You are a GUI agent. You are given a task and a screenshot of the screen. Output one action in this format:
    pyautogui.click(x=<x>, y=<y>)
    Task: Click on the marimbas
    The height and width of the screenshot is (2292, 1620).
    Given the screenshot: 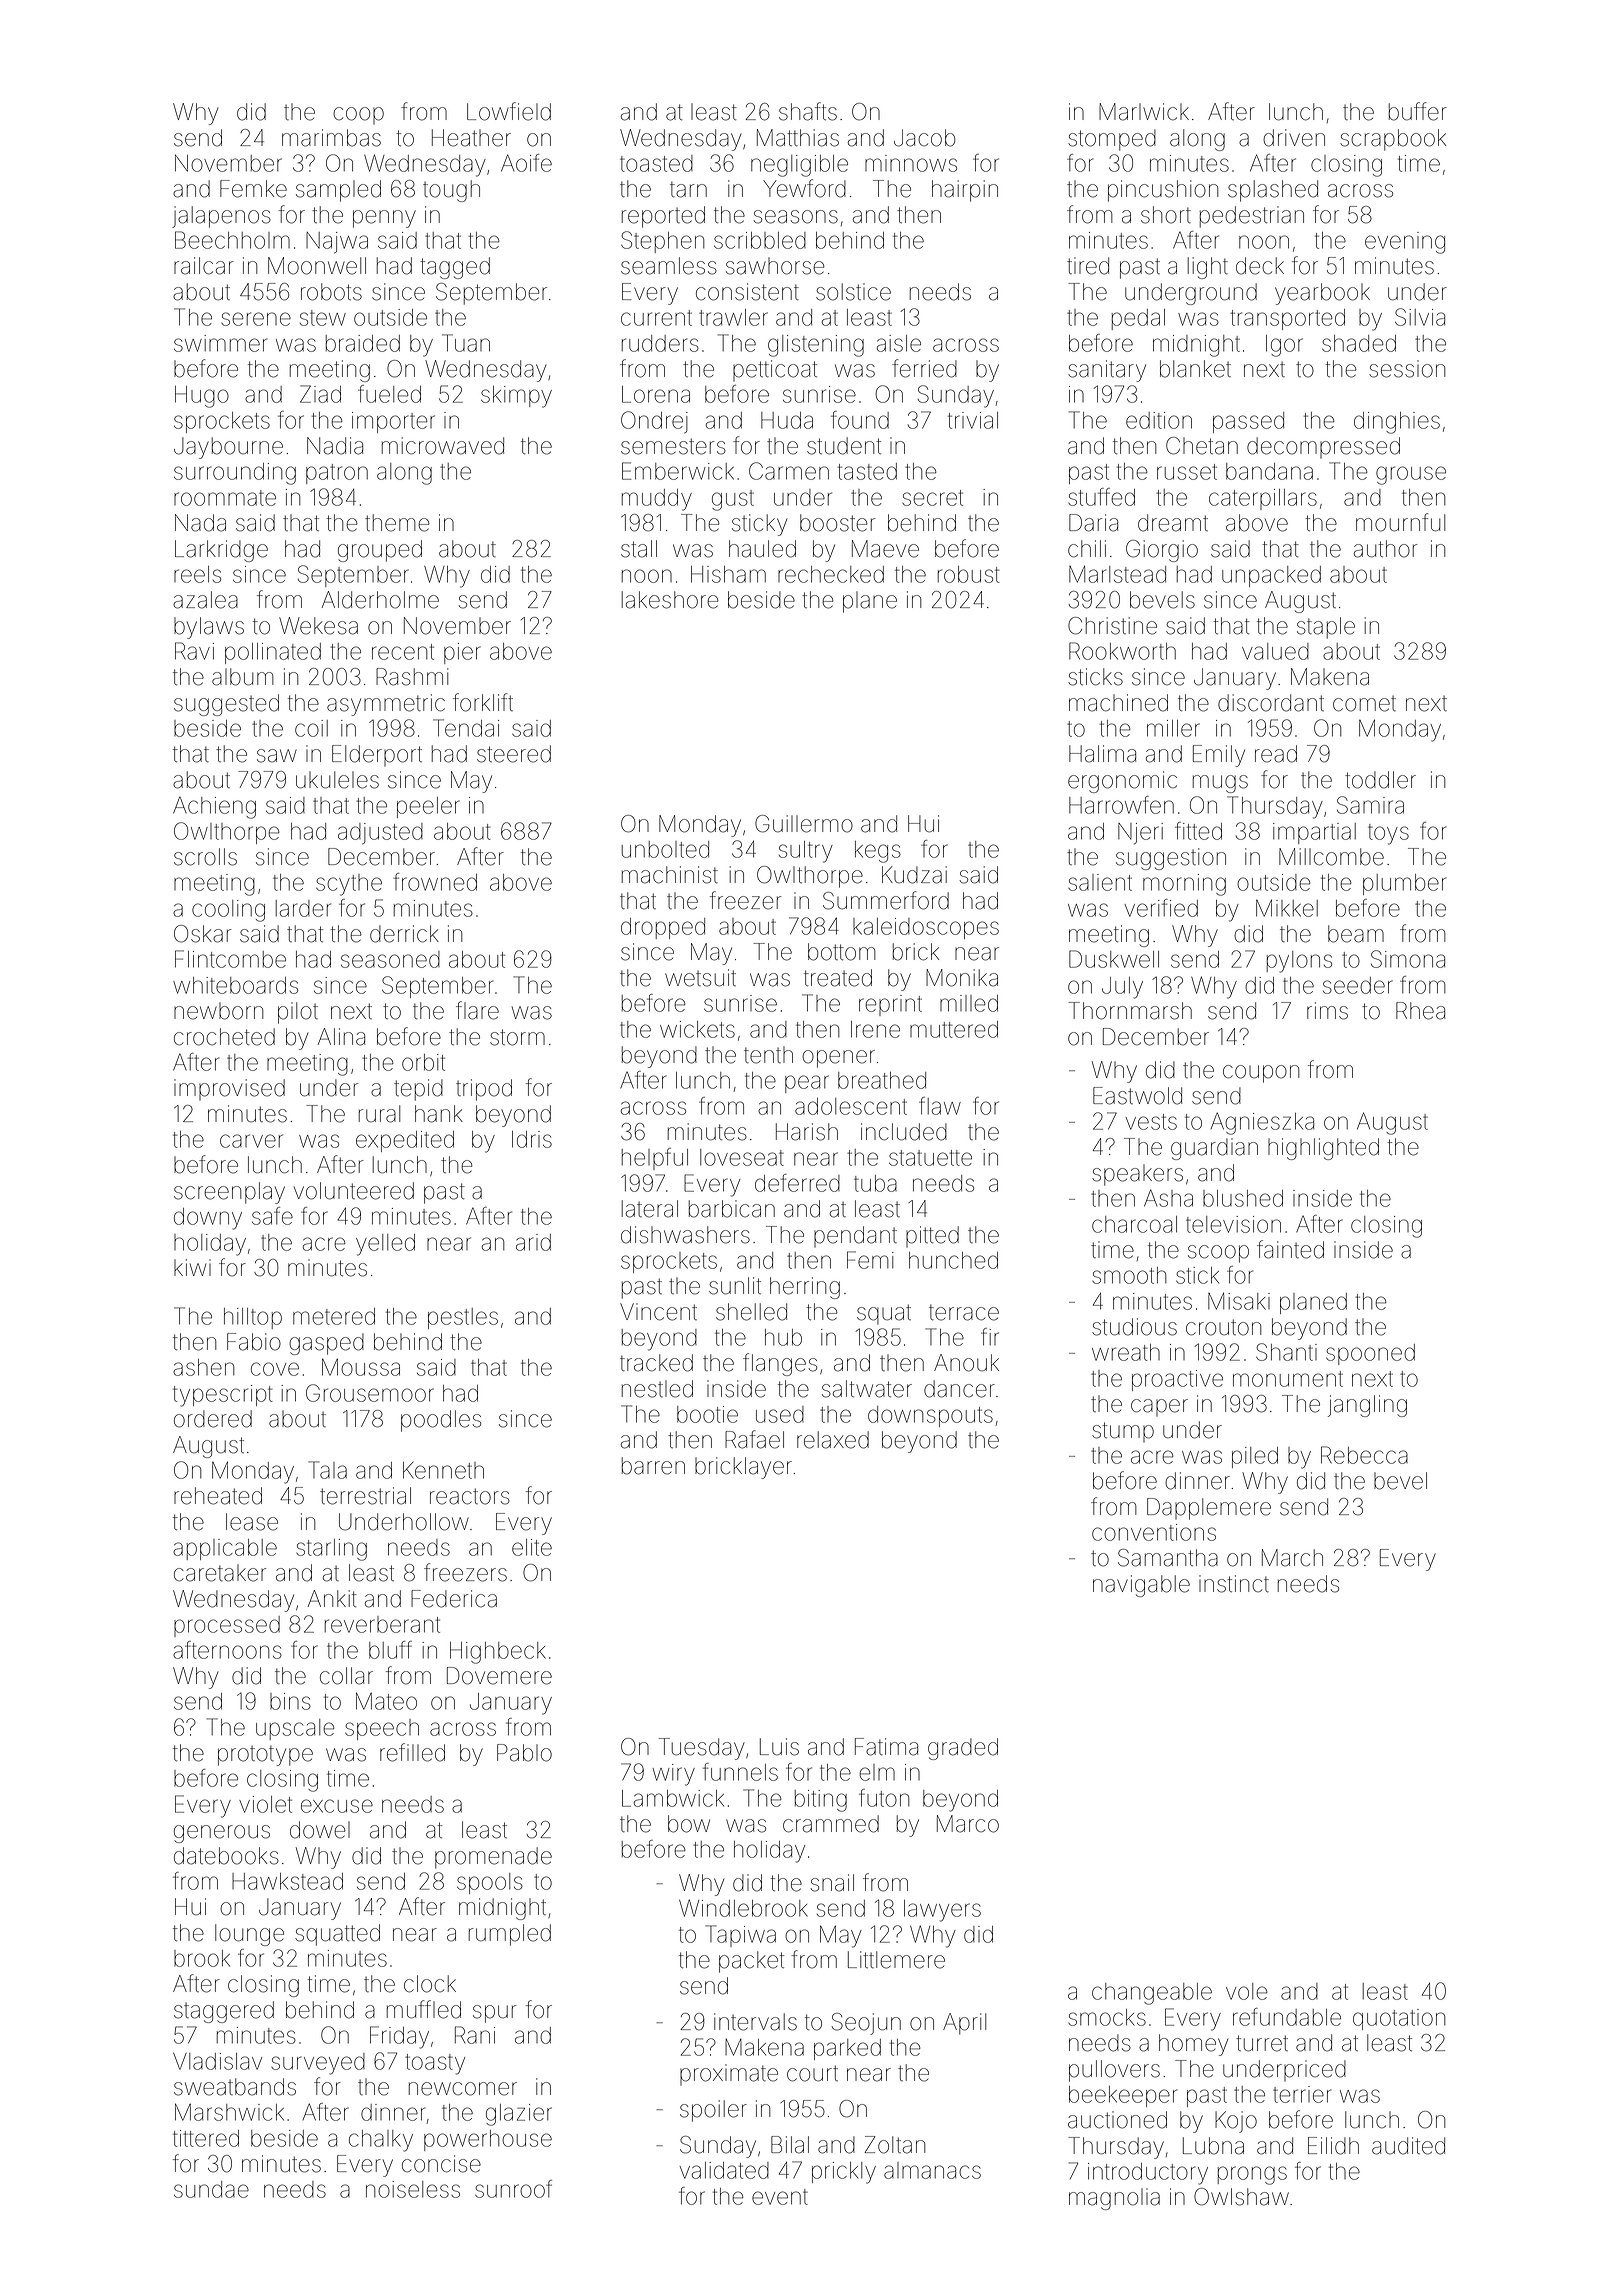 What is the action you would take?
    pyautogui.click(x=331, y=138)
